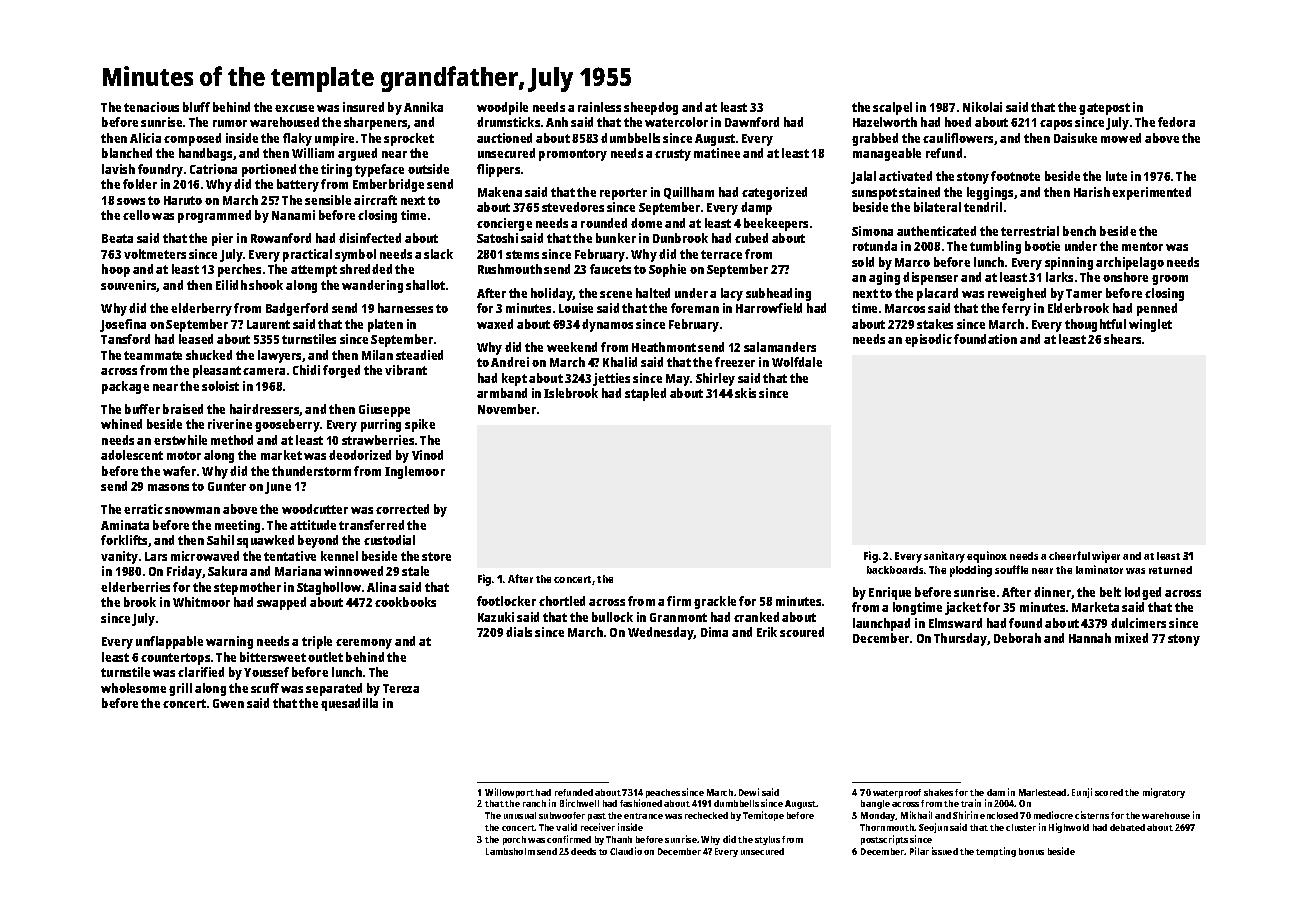  Describe the element at coordinates (196, 107) in the screenshot. I see `bluff` at that location.
